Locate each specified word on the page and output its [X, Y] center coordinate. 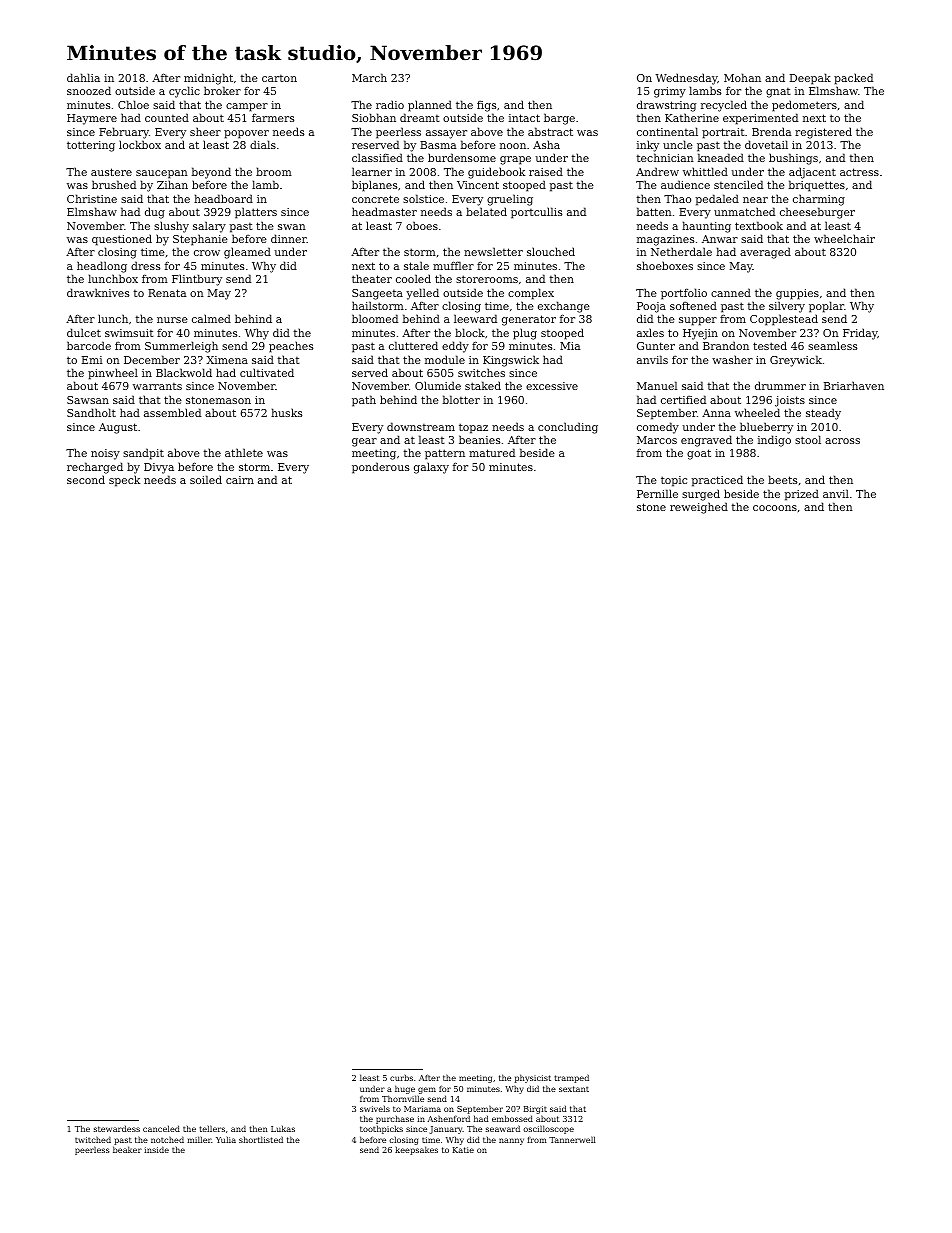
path [364, 401]
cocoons [775, 508]
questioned [122, 240]
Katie [463, 1150]
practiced [717, 481]
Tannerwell [572, 1139]
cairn [240, 480]
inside [156, 1149]
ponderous [380, 468]
